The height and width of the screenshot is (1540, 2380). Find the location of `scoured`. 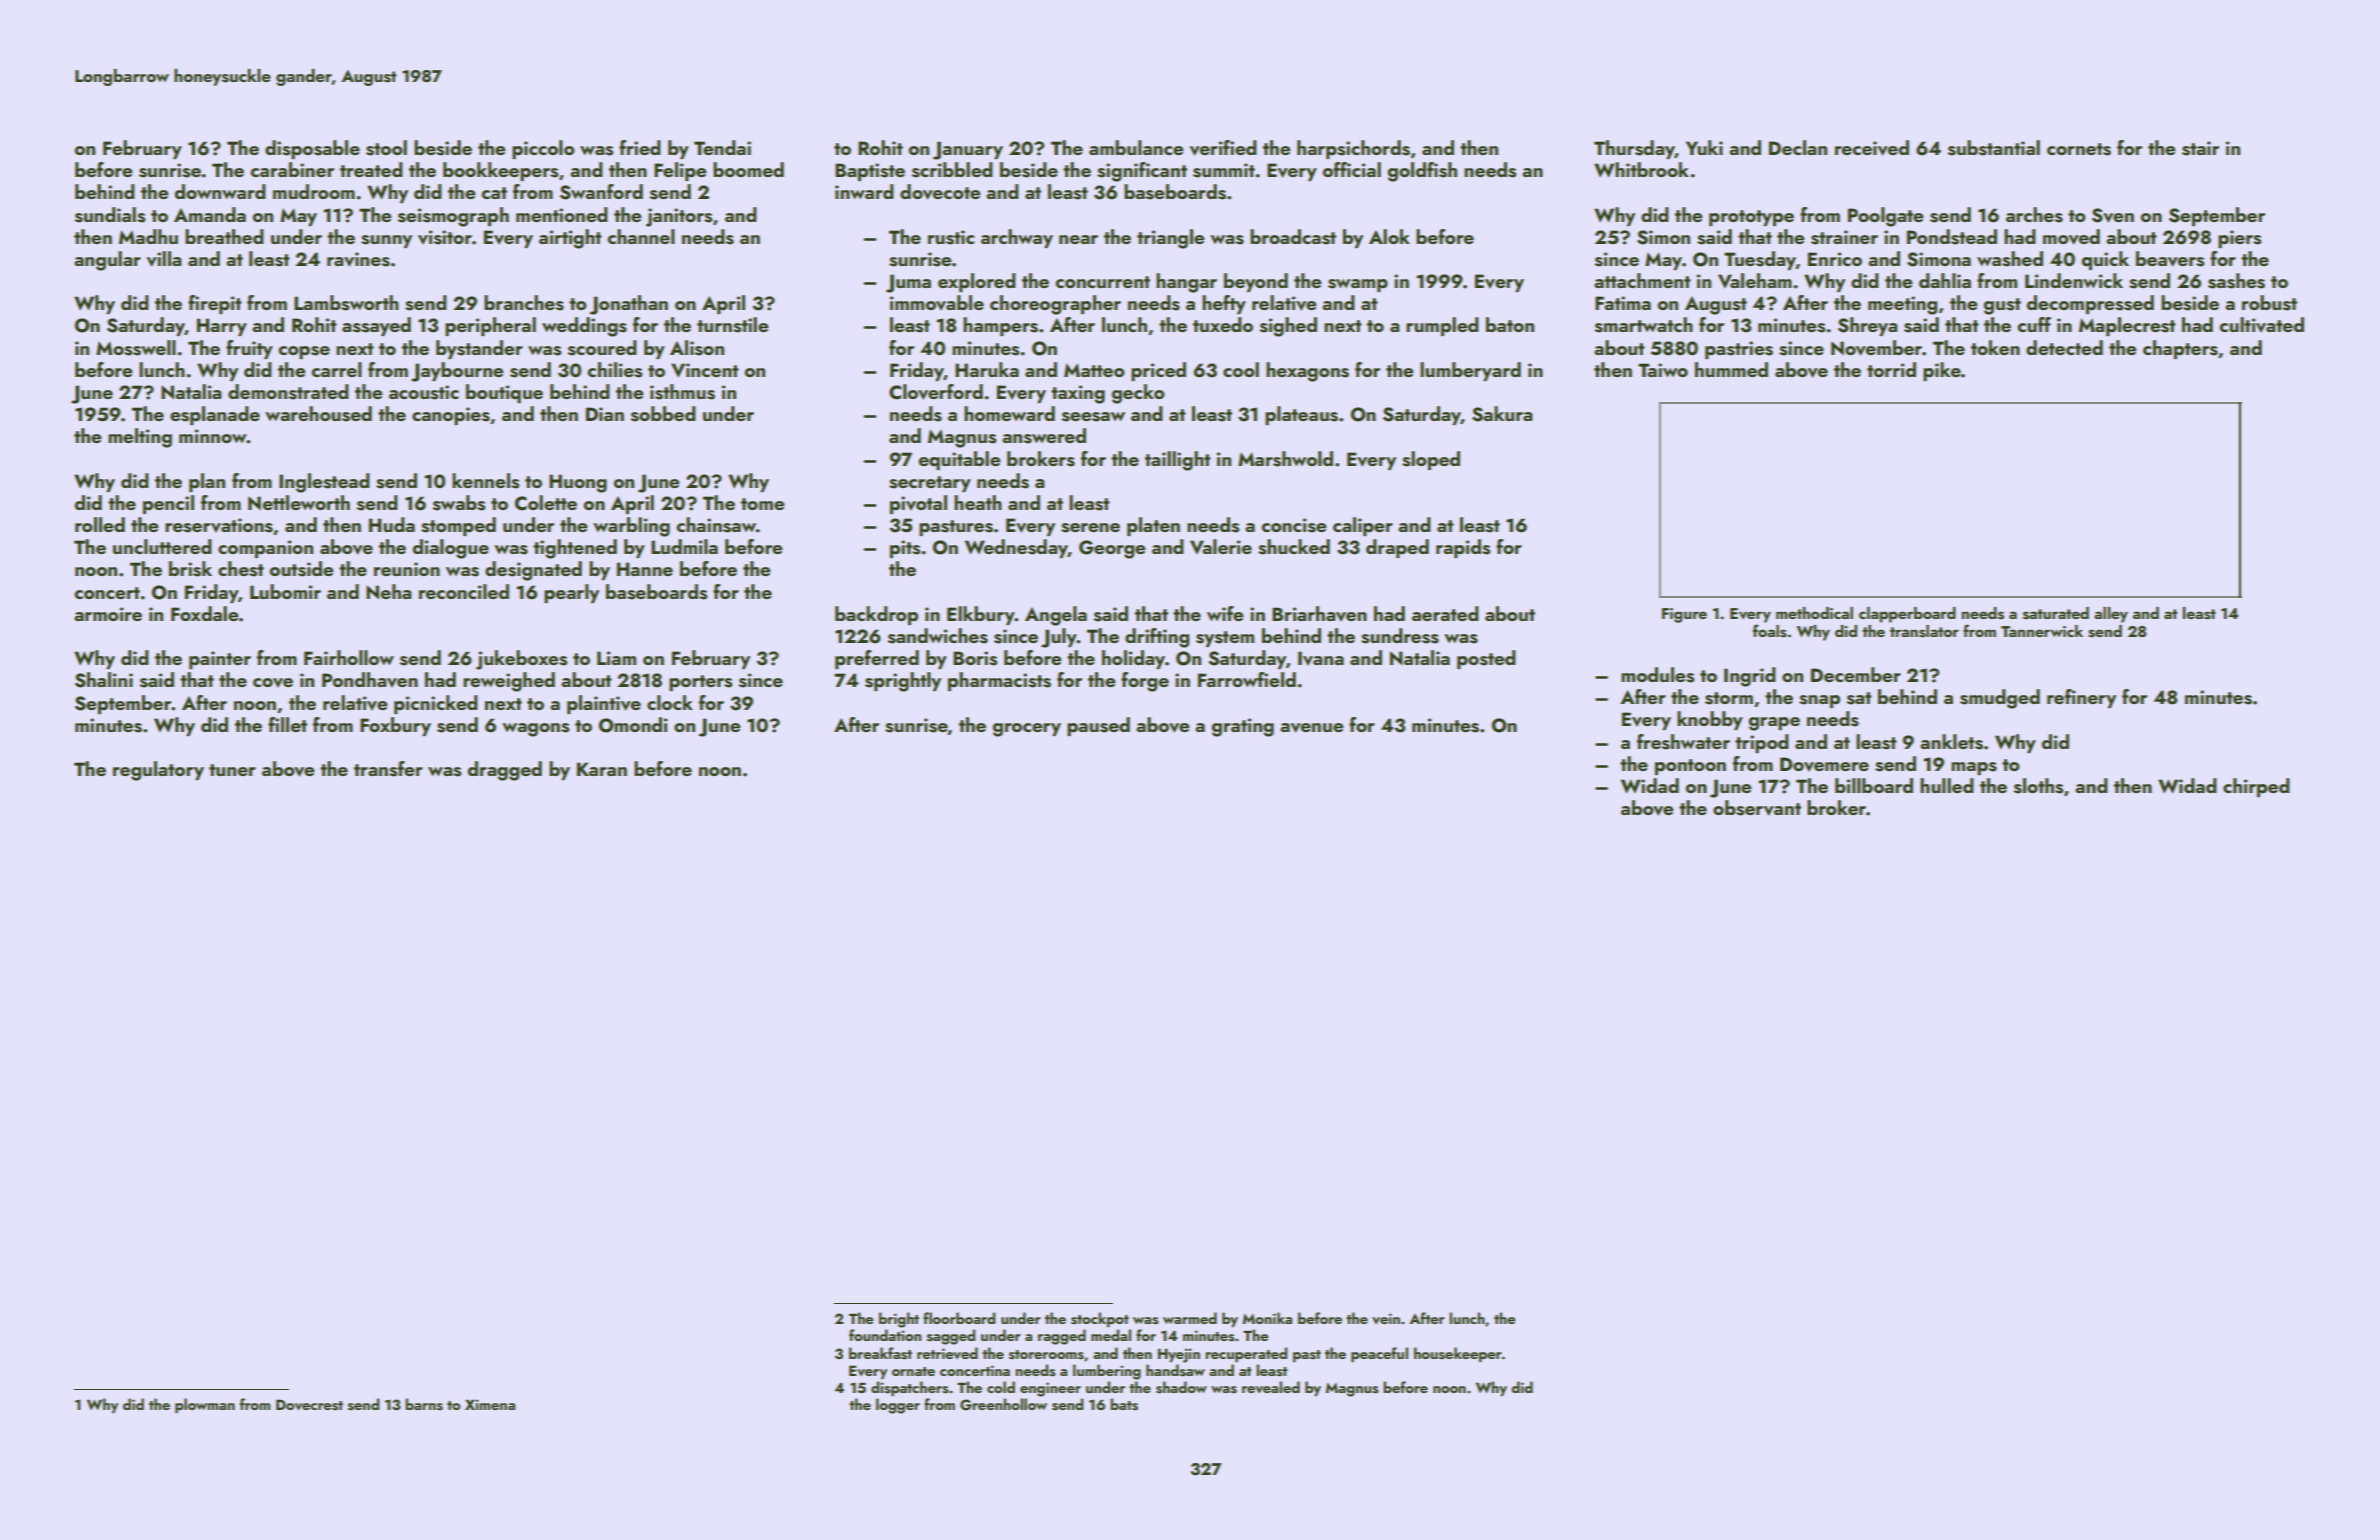

scoured is located at coordinates (602, 348).
